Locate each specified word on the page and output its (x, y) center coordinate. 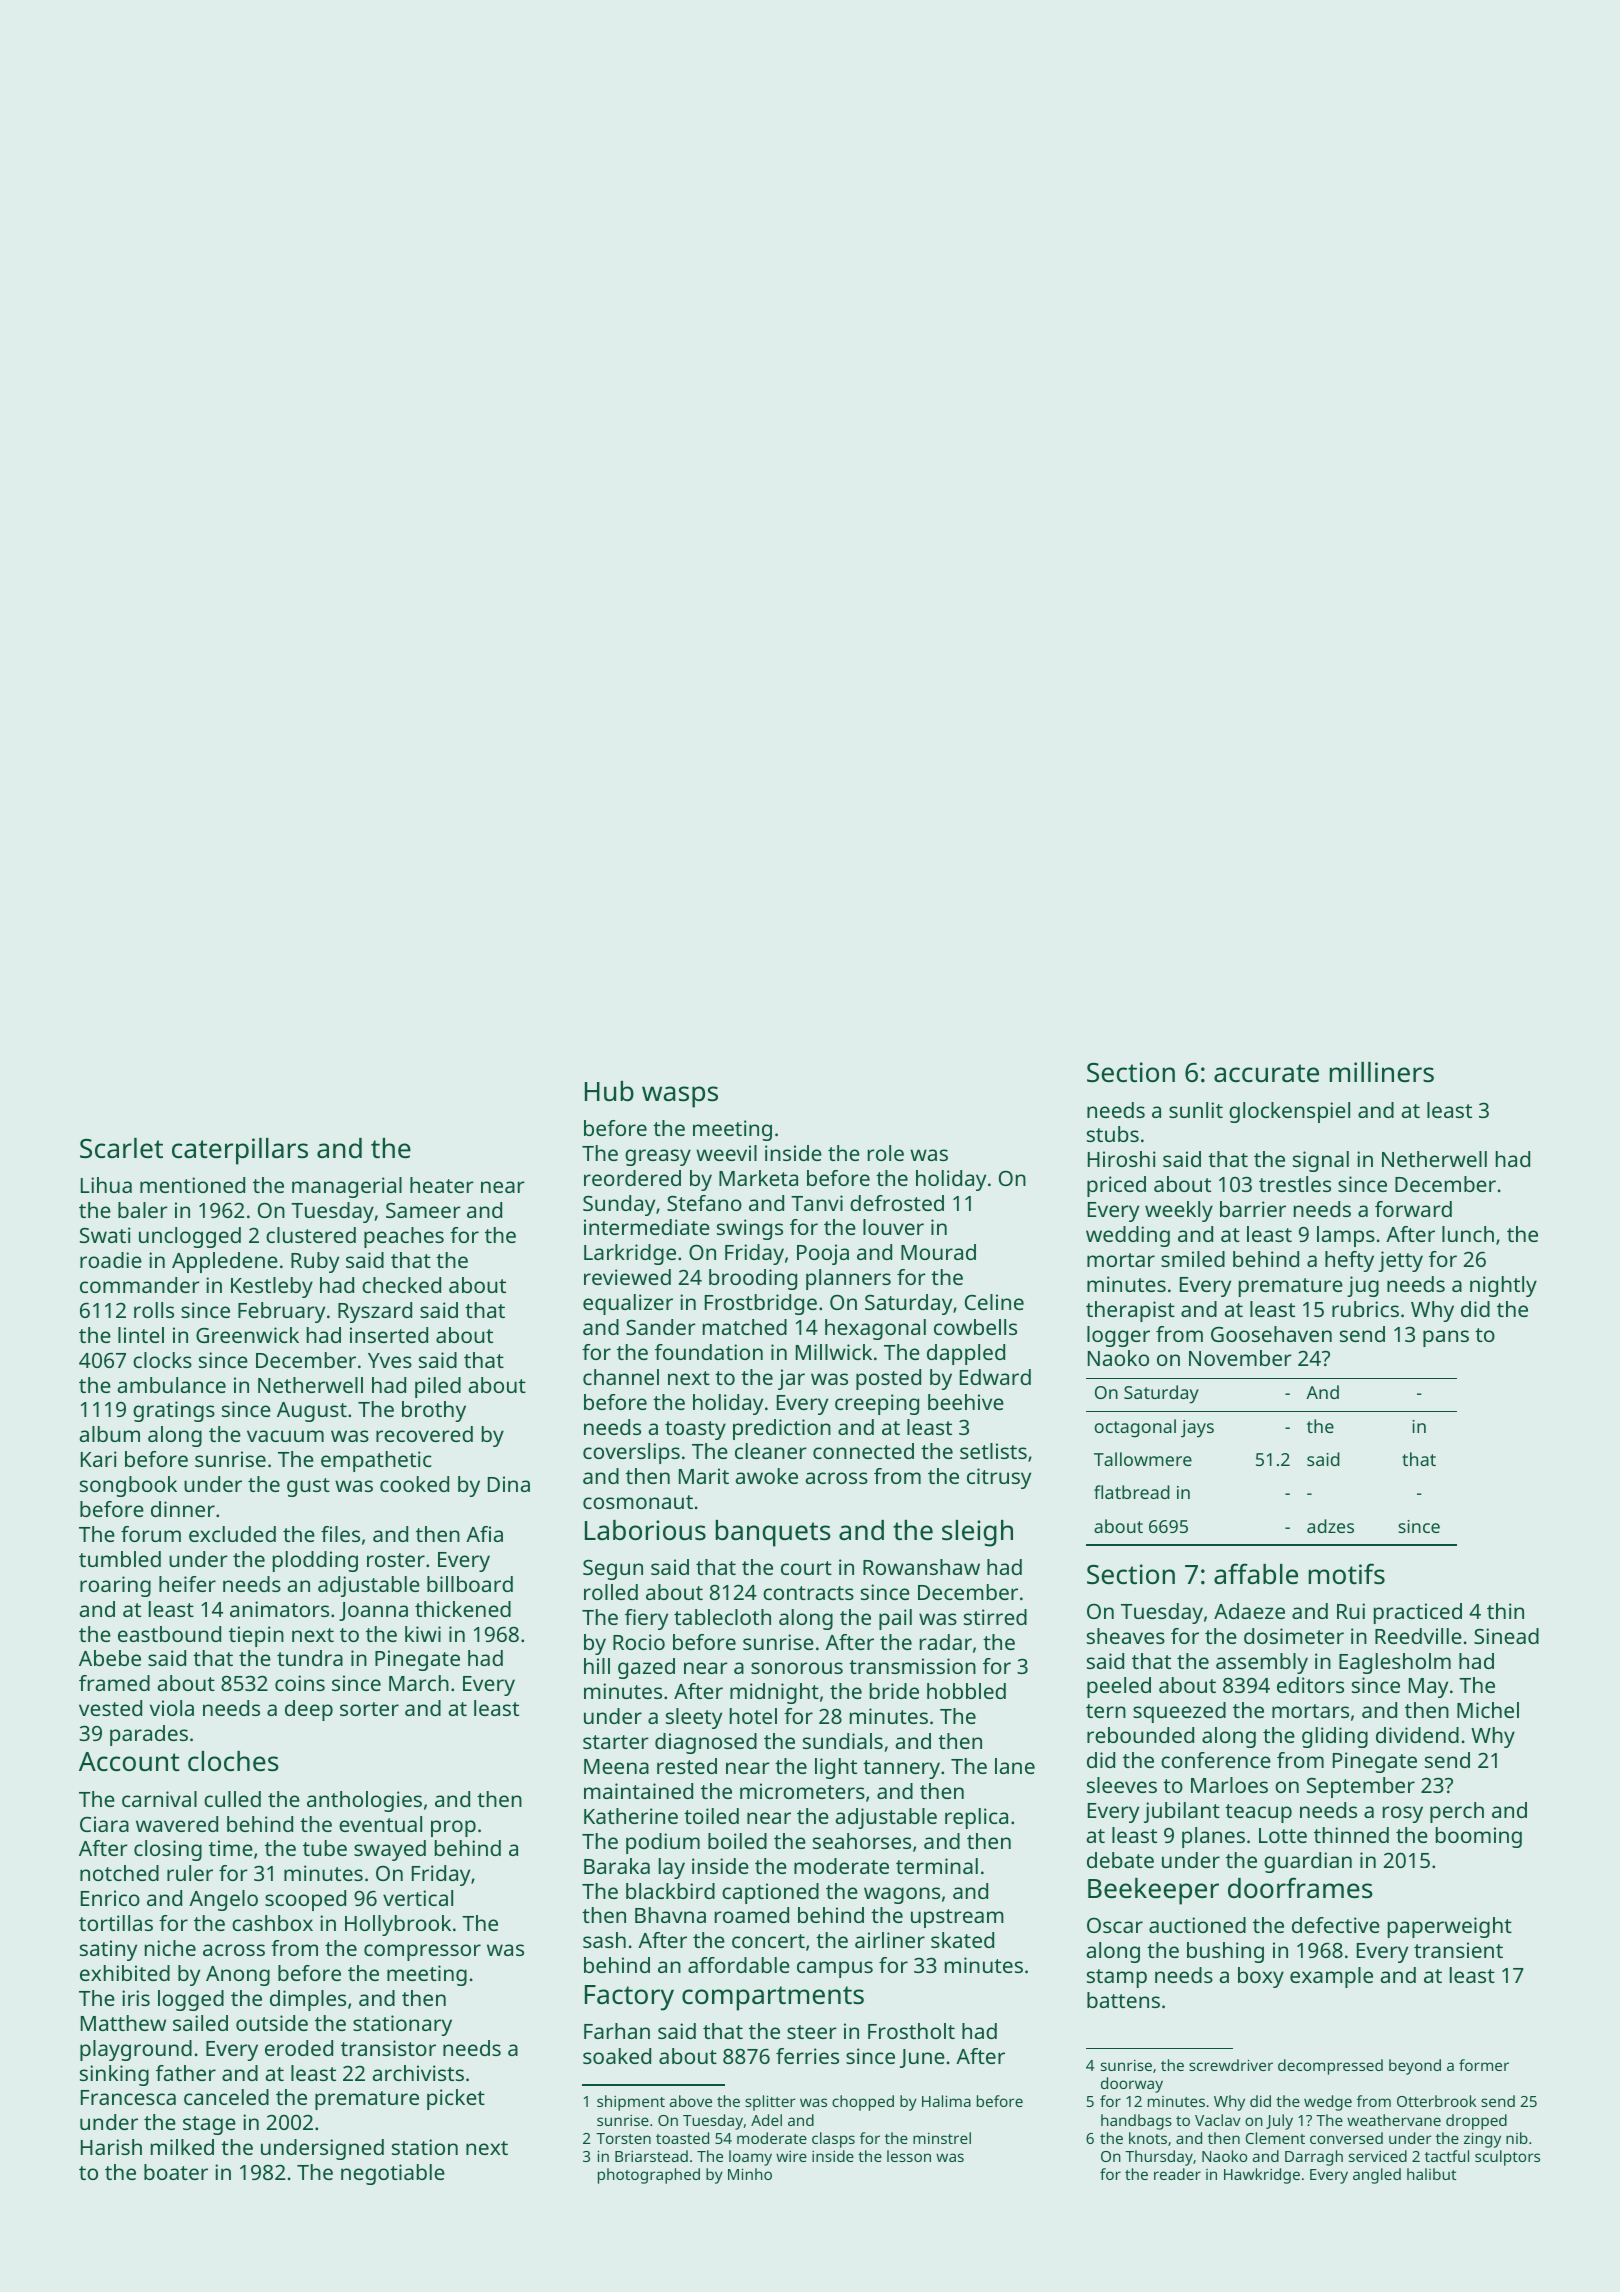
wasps (680, 1097)
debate (1120, 1860)
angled (1377, 2176)
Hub (609, 1091)
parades (149, 1735)
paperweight (1450, 1927)
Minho (750, 2174)
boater (176, 2172)
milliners (1382, 1072)
